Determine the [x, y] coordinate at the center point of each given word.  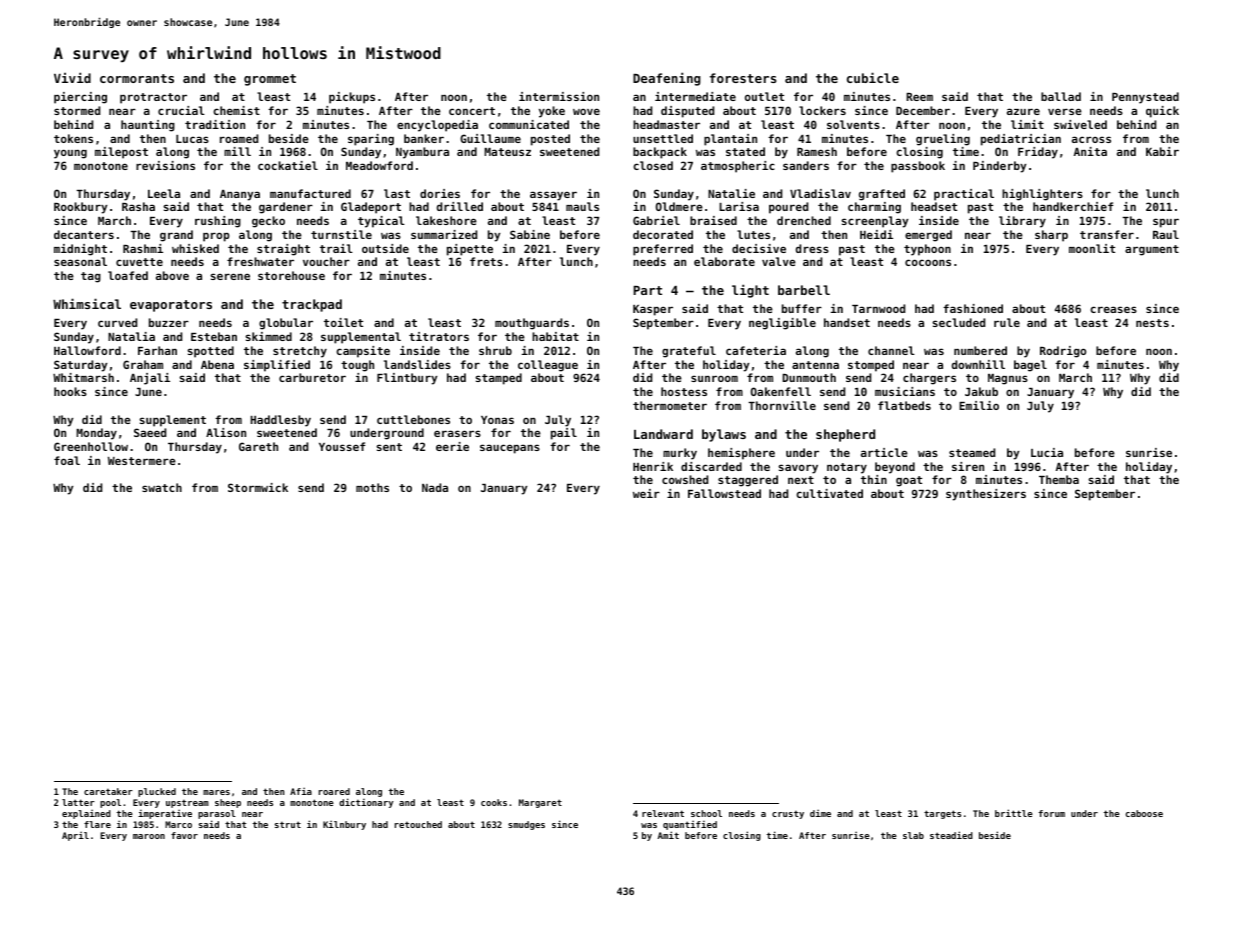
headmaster [666, 124]
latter [78, 802]
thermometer [670, 405]
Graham [143, 364]
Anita [1090, 151]
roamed [239, 138]
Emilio [979, 405]
